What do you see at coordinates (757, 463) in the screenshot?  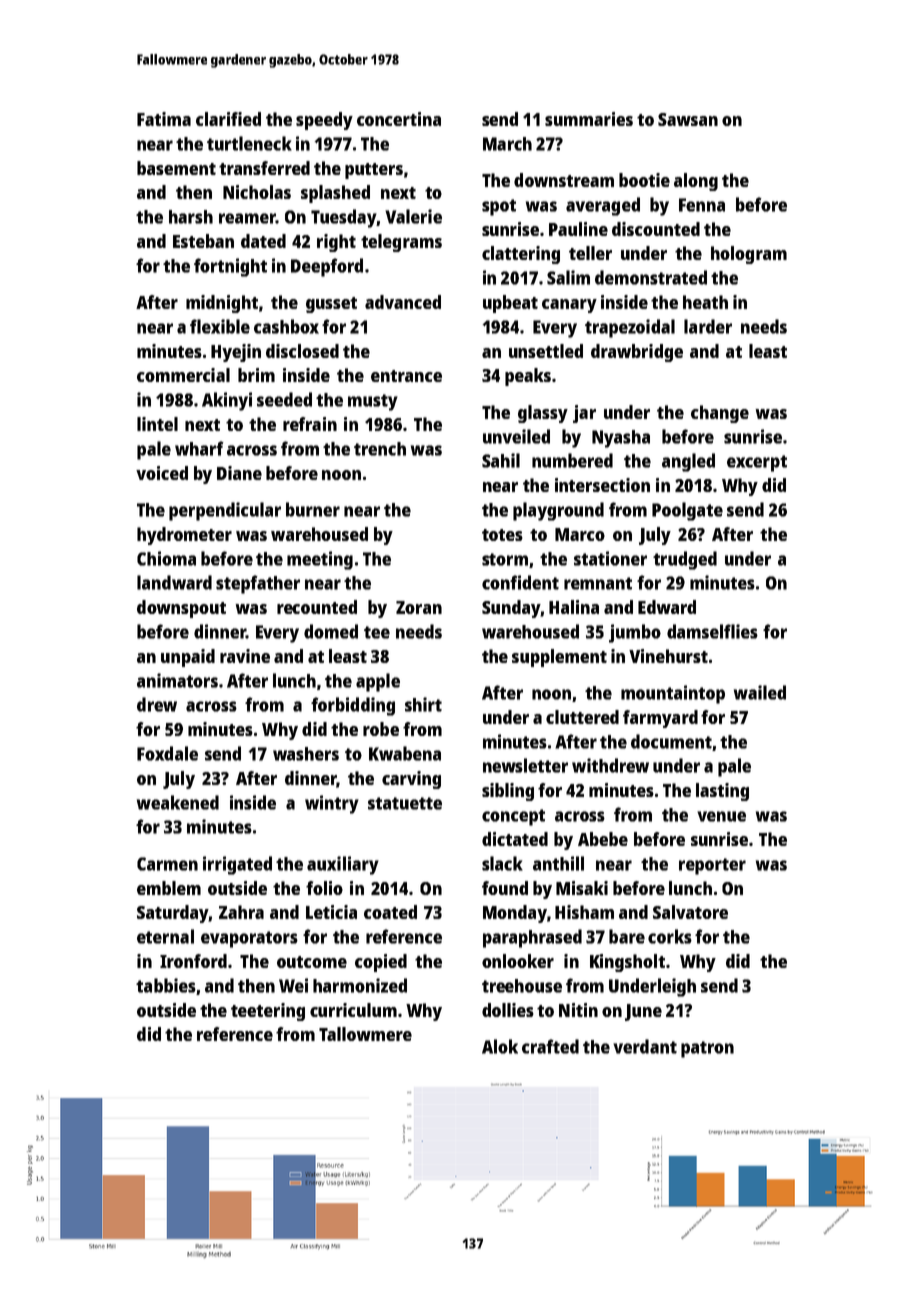 I see `excerpt` at bounding box center [757, 463].
